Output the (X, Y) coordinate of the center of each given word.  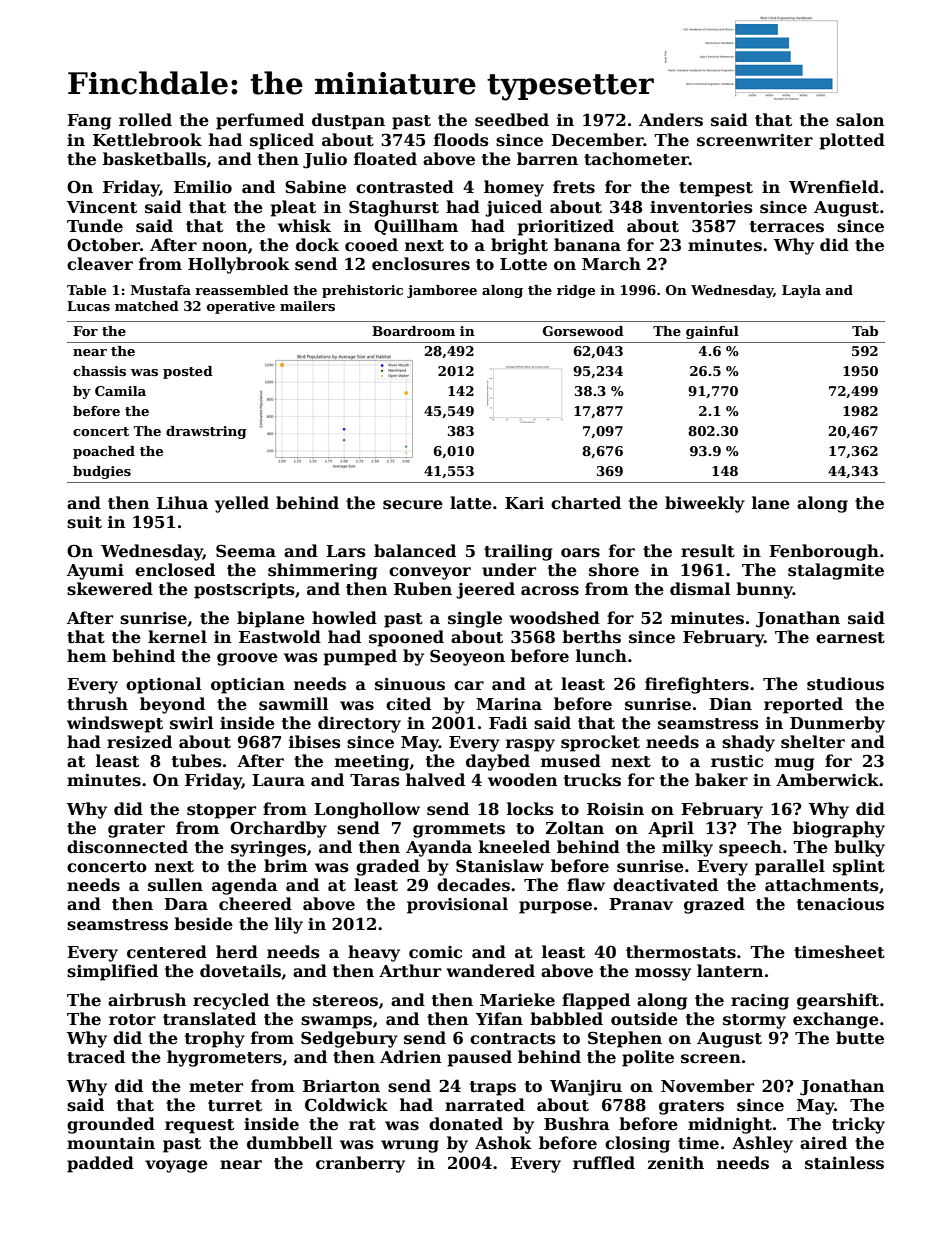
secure (413, 505)
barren (547, 159)
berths (591, 637)
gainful (712, 332)
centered (167, 952)
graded (388, 867)
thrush (97, 704)
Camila (120, 391)
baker (721, 780)
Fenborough (824, 552)
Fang (89, 122)
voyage (176, 1166)
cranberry (360, 1164)
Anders (671, 120)
